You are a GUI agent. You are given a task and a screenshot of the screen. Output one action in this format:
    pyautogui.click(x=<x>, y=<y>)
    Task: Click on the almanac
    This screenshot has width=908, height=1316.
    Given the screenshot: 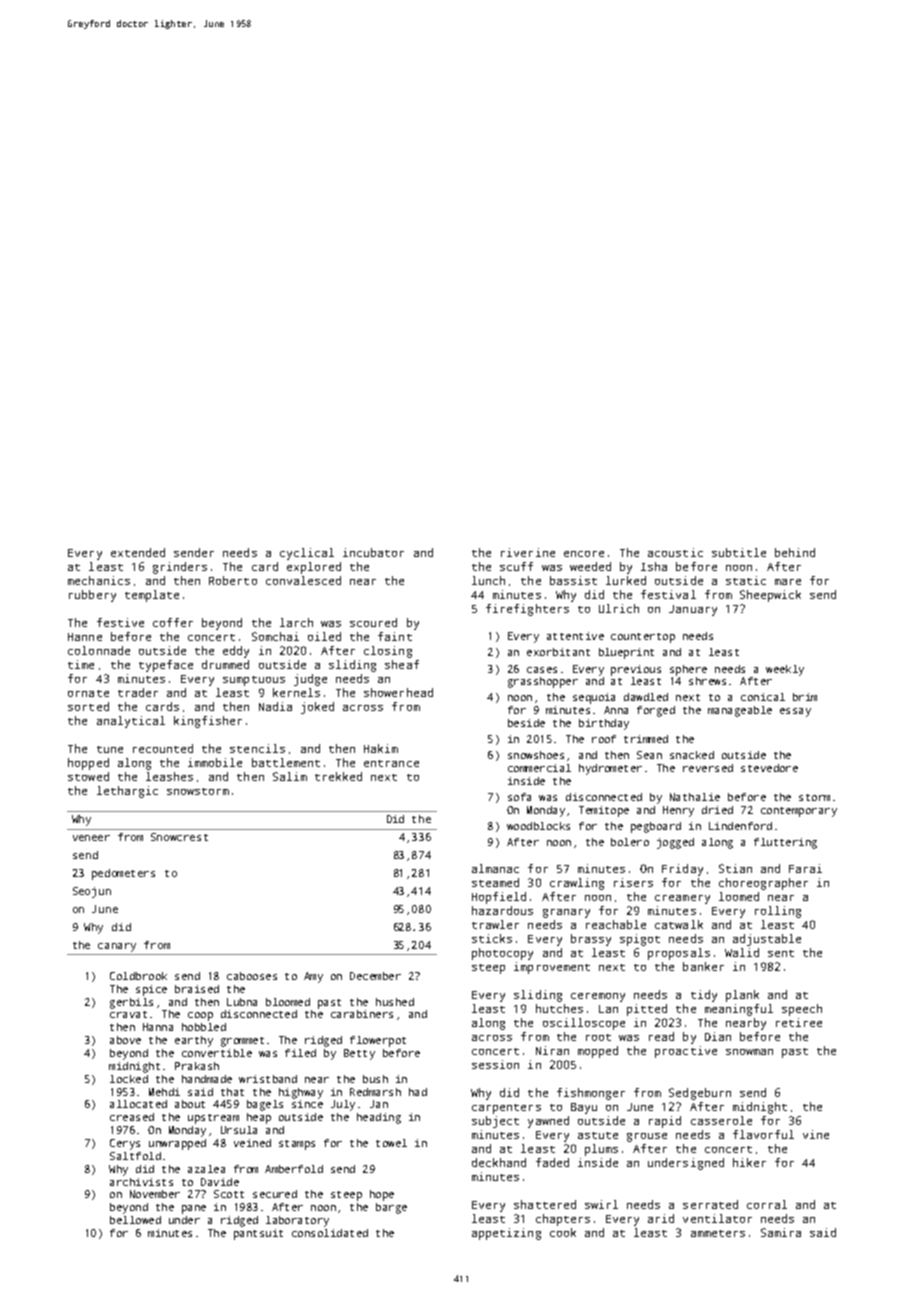 What is the action you would take?
    pyautogui.click(x=495, y=868)
